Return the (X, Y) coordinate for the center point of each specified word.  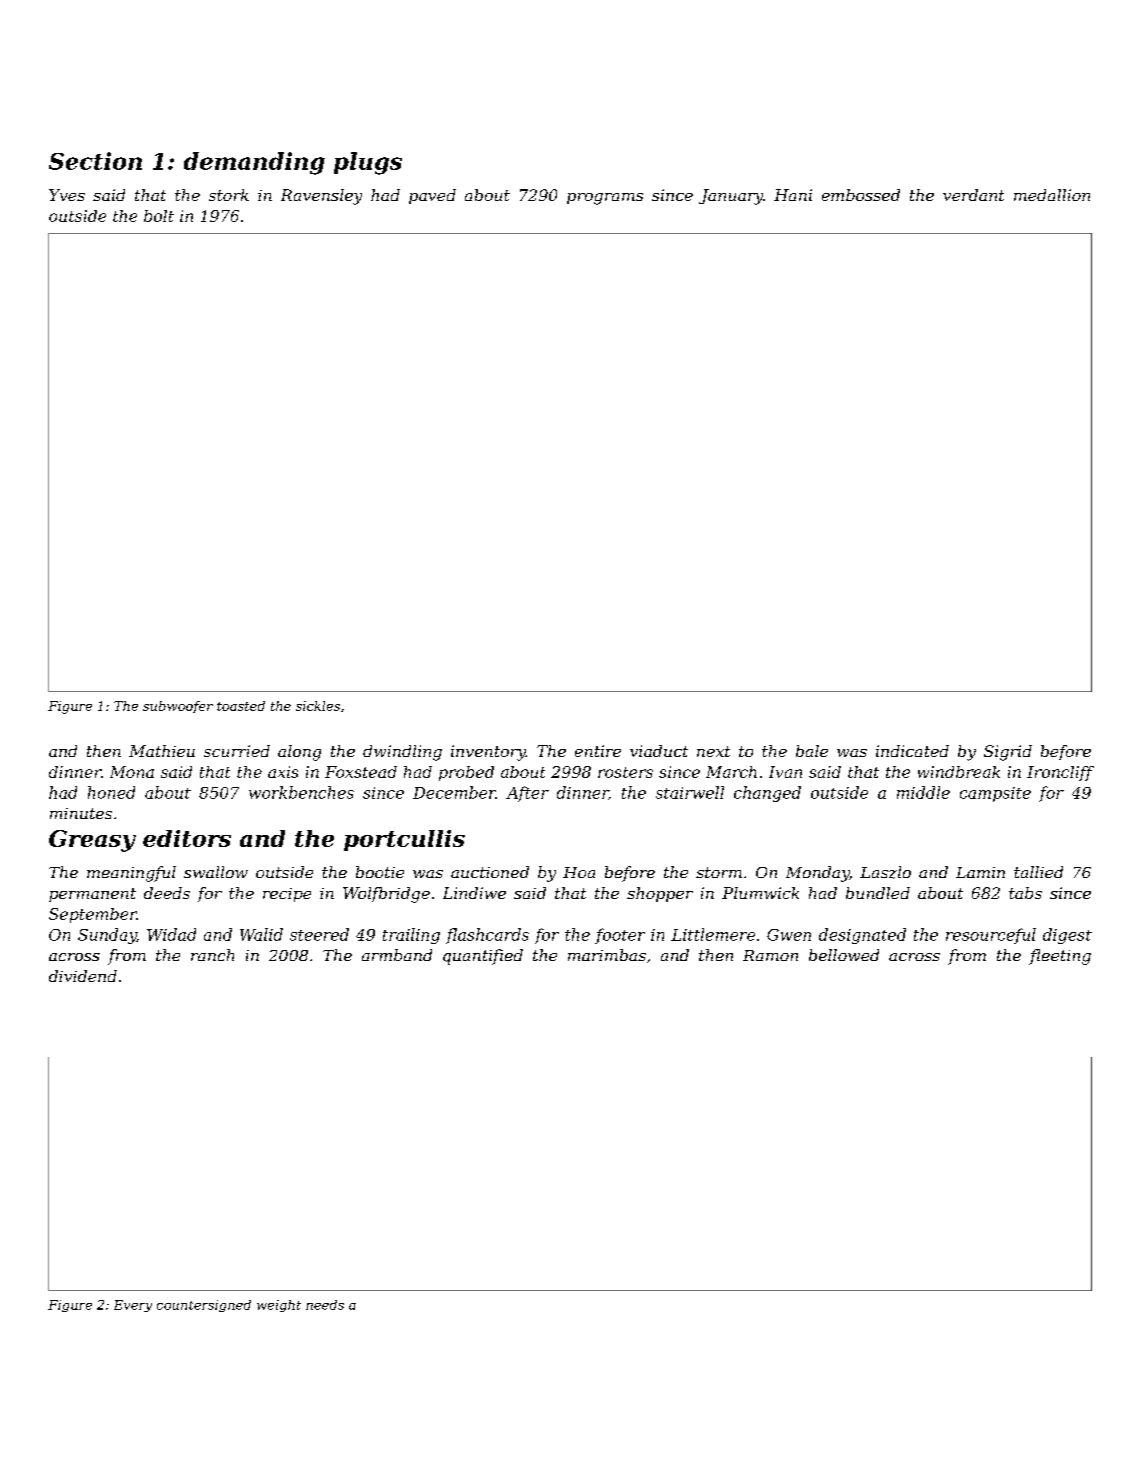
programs (605, 199)
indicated (912, 751)
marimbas (607, 955)
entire (598, 751)
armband (397, 955)
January (731, 197)
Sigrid (1008, 753)
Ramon (770, 955)
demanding (254, 163)
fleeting (1060, 957)
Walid (261, 934)
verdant (973, 195)
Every (133, 1306)
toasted (241, 706)
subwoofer (178, 707)
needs (325, 1305)
